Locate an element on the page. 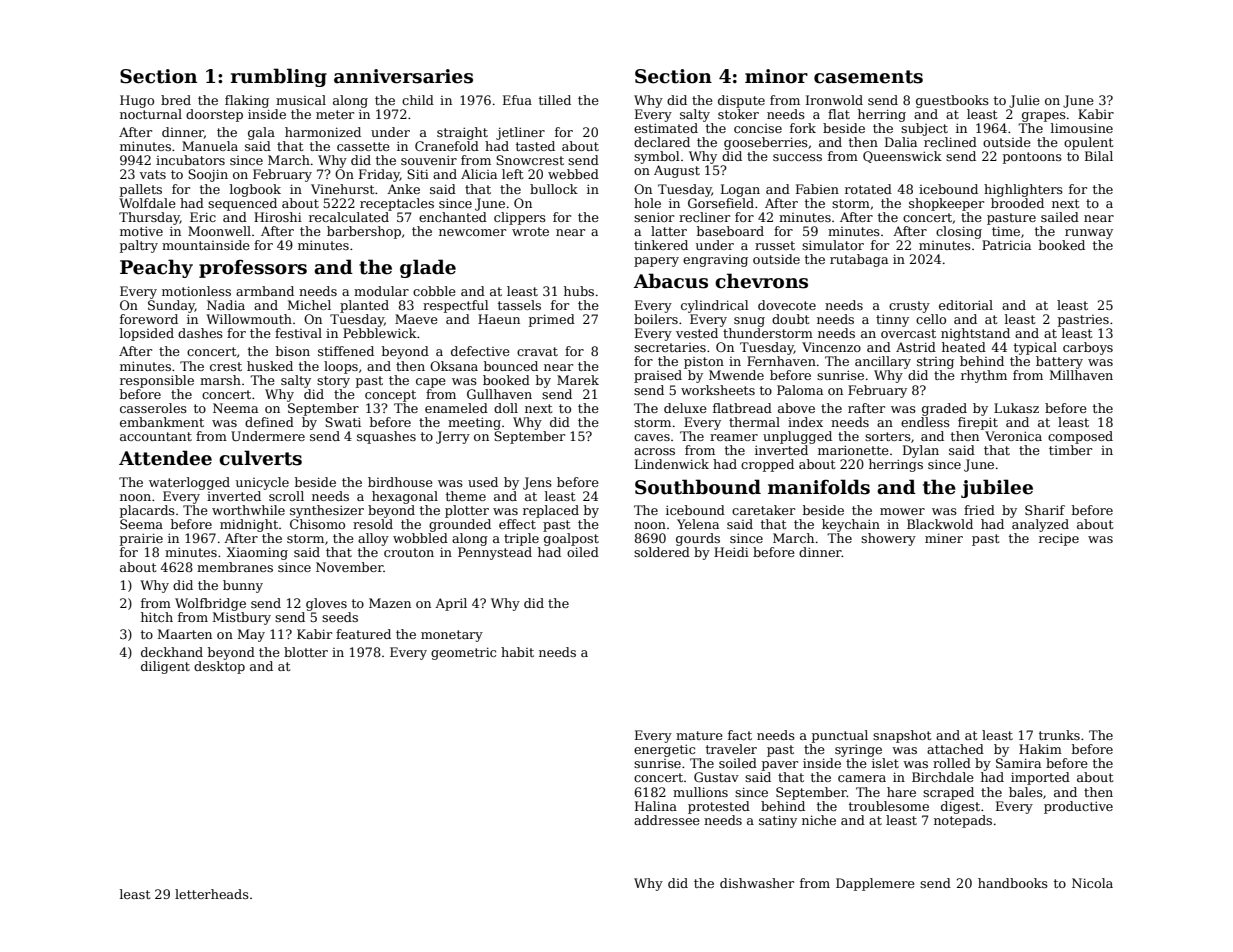 The width and height of the document is (1233, 952). handbooks is located at coordinates (1013, 883).
